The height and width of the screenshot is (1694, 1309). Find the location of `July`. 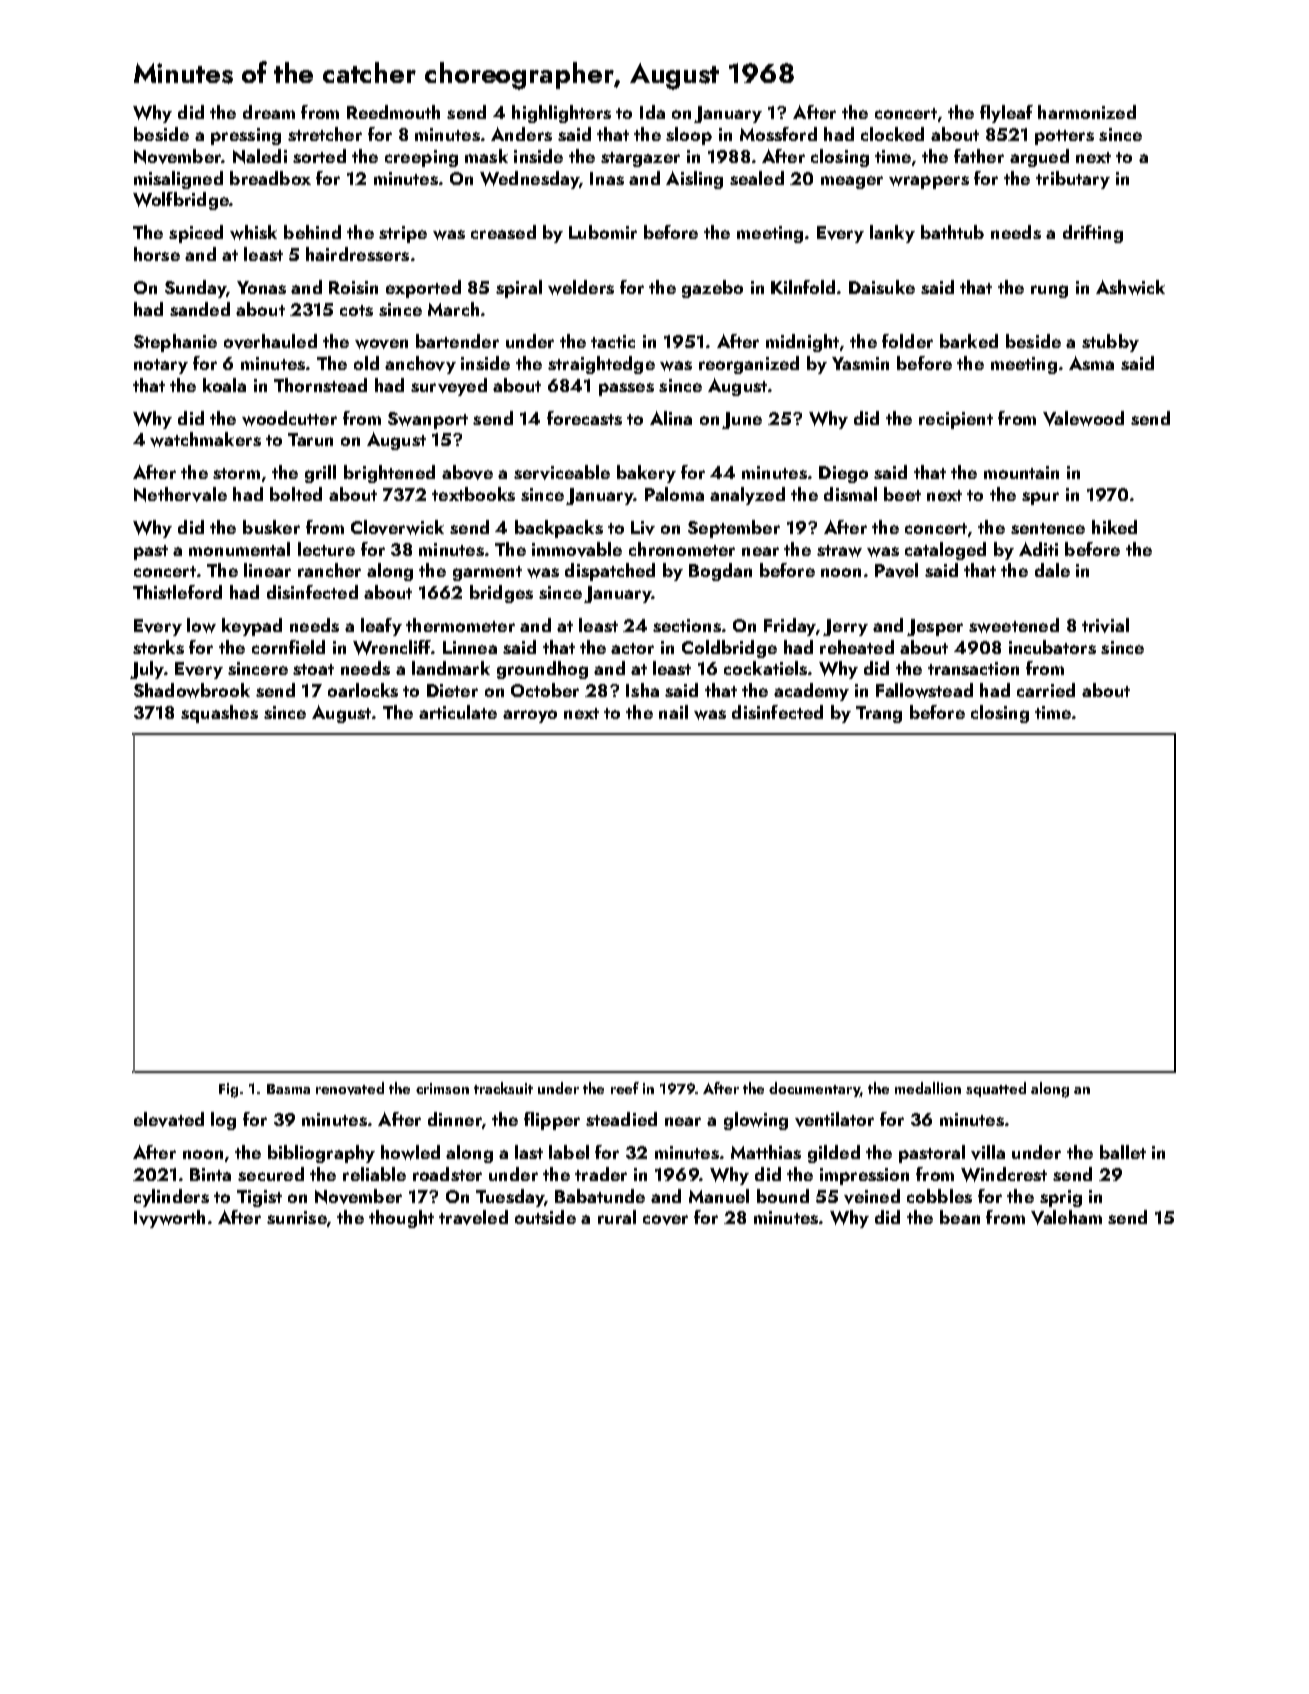

July is located at coordinates (147, 670).
